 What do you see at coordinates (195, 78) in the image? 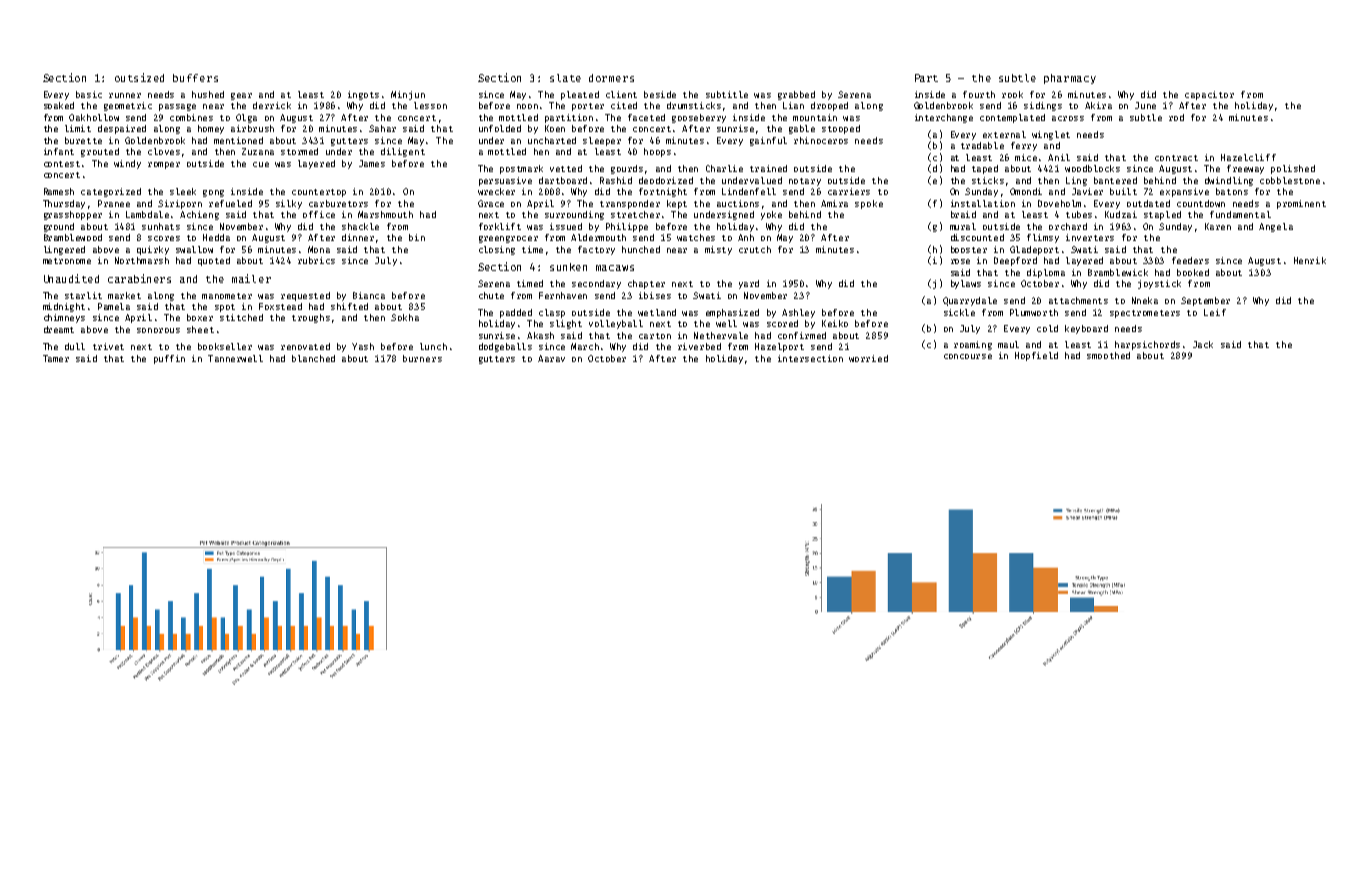
I see `buffers` at bounding box center [195, 78].
